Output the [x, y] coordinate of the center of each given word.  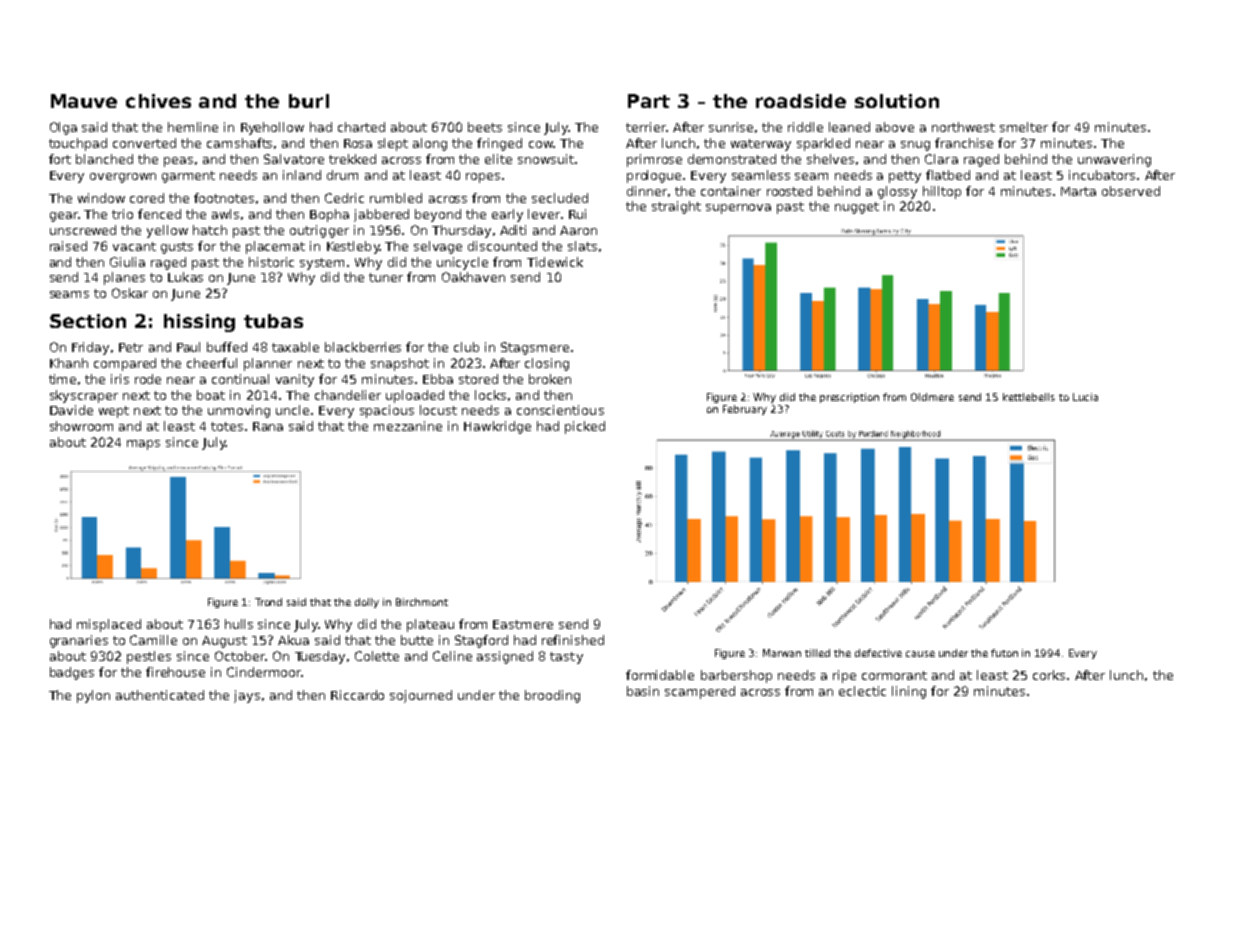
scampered [700, 692]
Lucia [1085, 397]
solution [897, 101]
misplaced [109, 625]
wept [114, 412]
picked [585, 427]
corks [1049, 675]
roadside [801, 101]
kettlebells [1029, 397]
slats [582, 246]
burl [309, 101]
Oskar [130, 293]
